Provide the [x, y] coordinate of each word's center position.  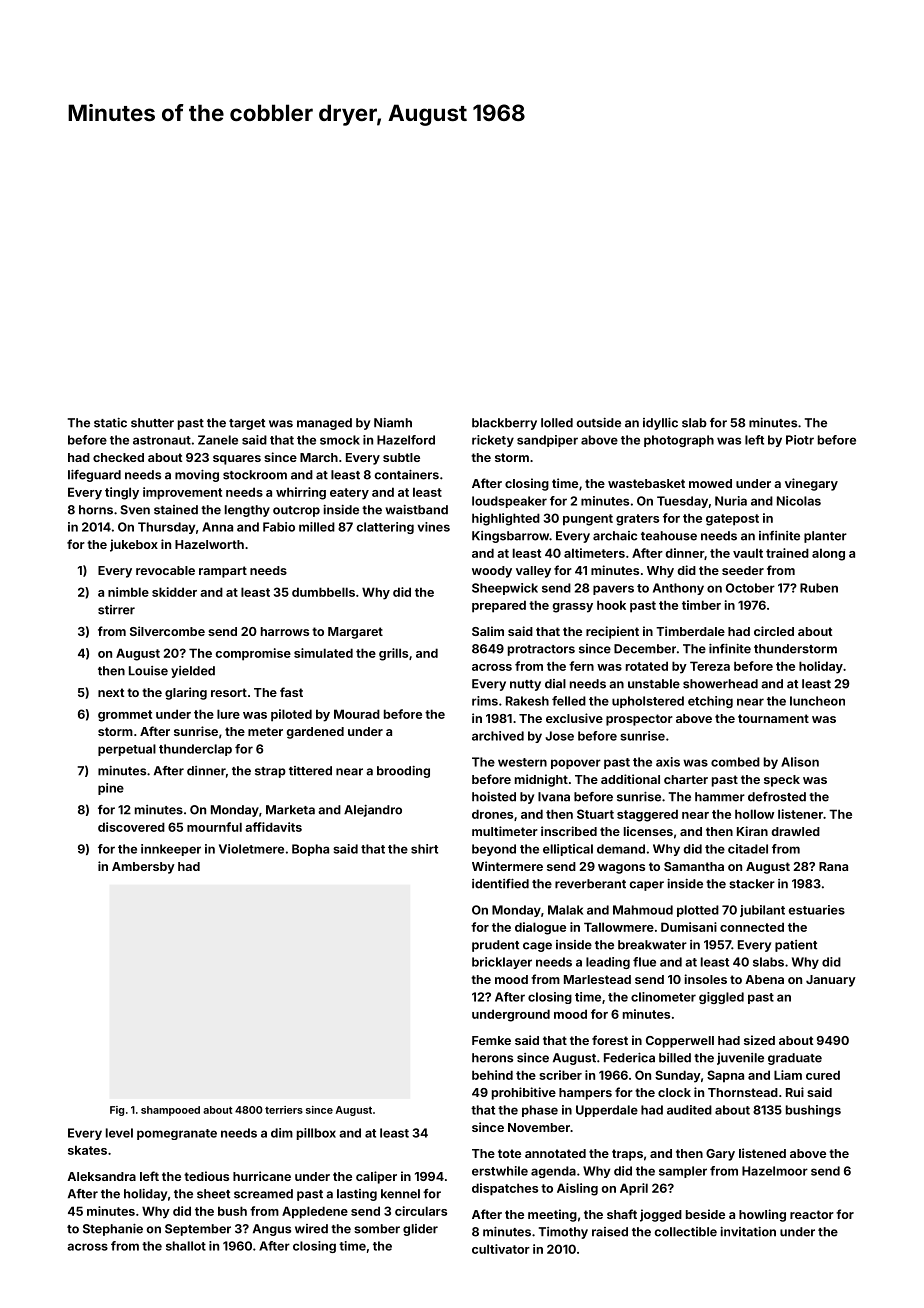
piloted [291, 715]
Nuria [731, 501]
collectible [686, 1232]
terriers [284, 1110]
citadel [748, 849]
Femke [491, 1040]
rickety [493, 441]
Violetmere [251, 849]
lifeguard [94, 476]
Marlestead [597, 979]
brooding [403, 772]
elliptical [568, 850]
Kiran [752, 831]
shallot [186, 1246]
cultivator [501, 1249]
